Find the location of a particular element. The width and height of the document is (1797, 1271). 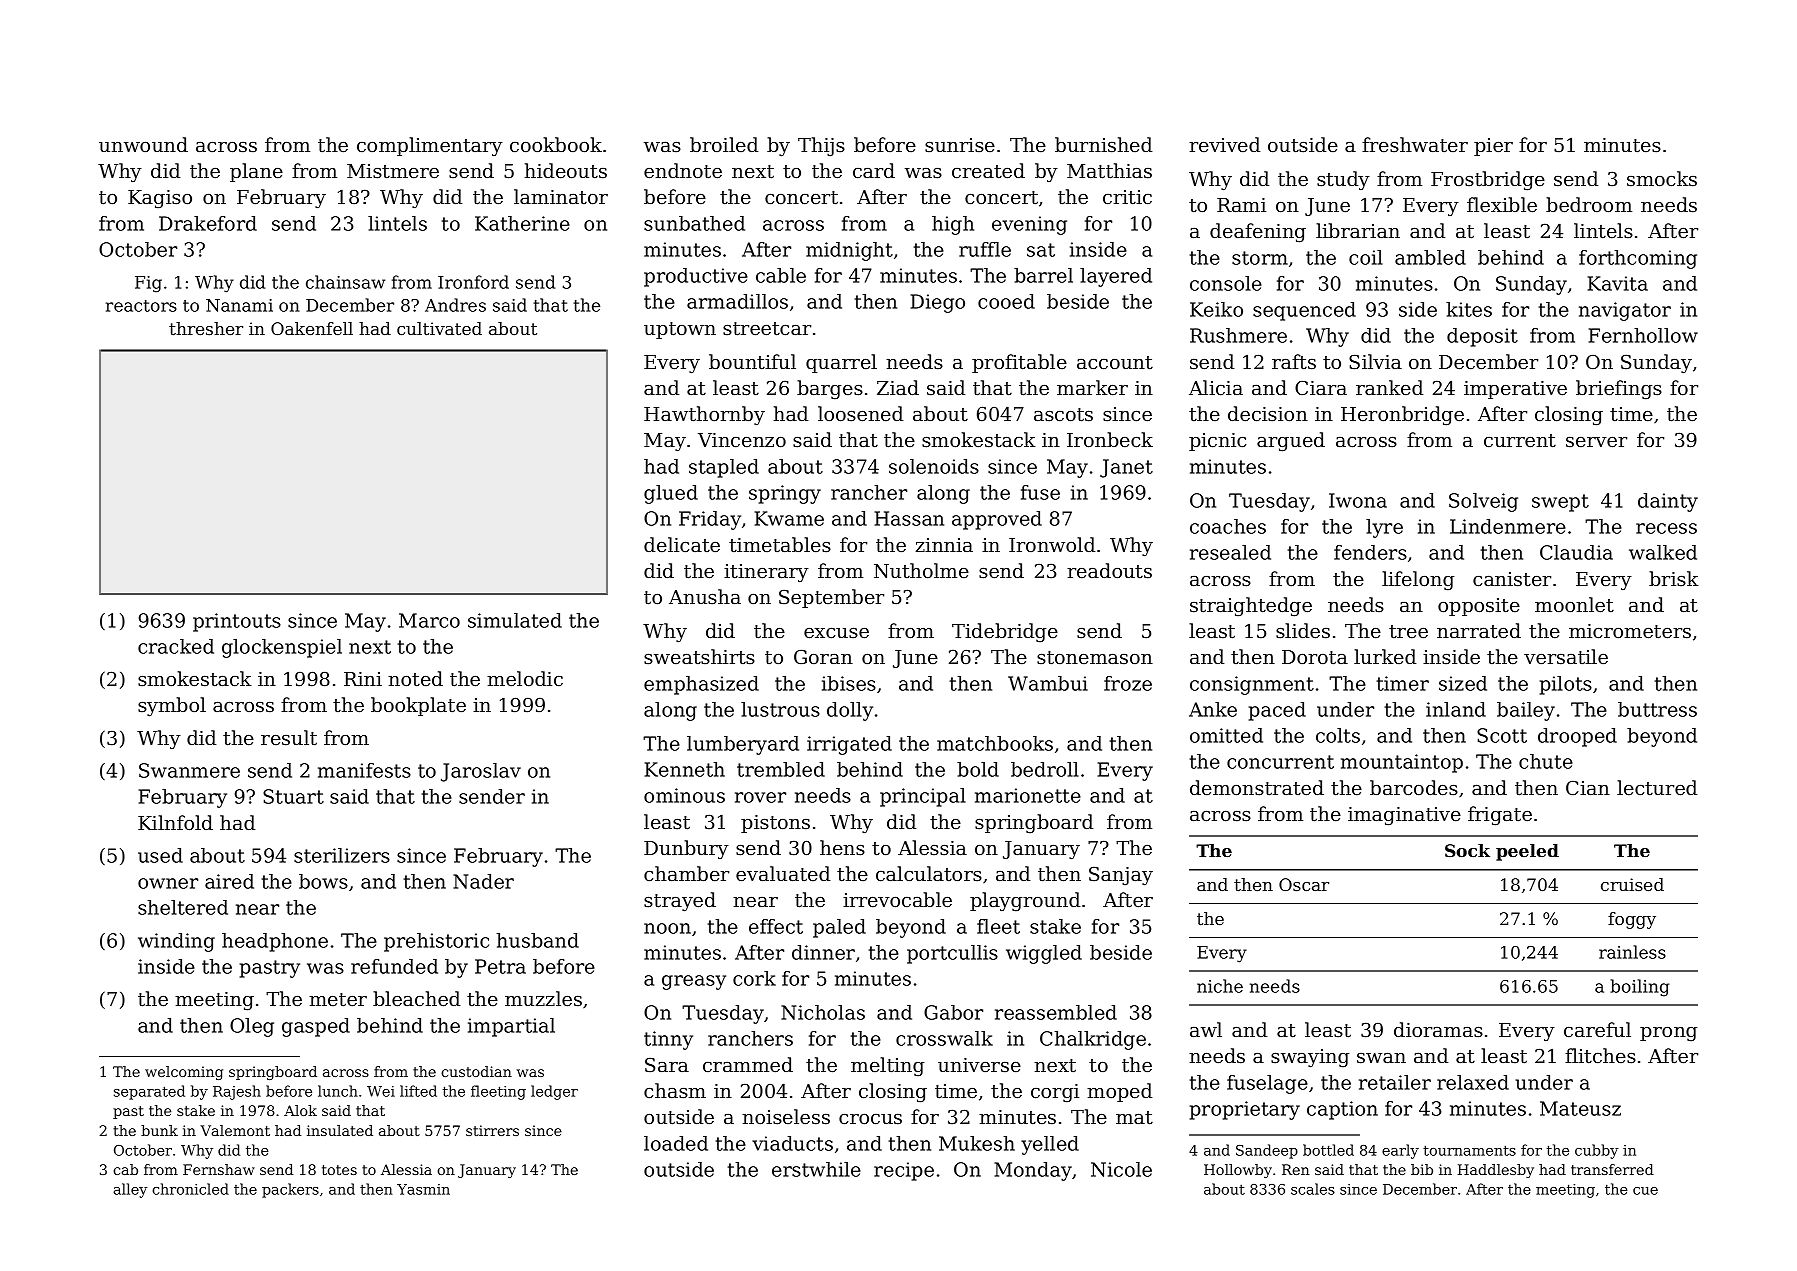

barges is located at coordinates (830, 389).
